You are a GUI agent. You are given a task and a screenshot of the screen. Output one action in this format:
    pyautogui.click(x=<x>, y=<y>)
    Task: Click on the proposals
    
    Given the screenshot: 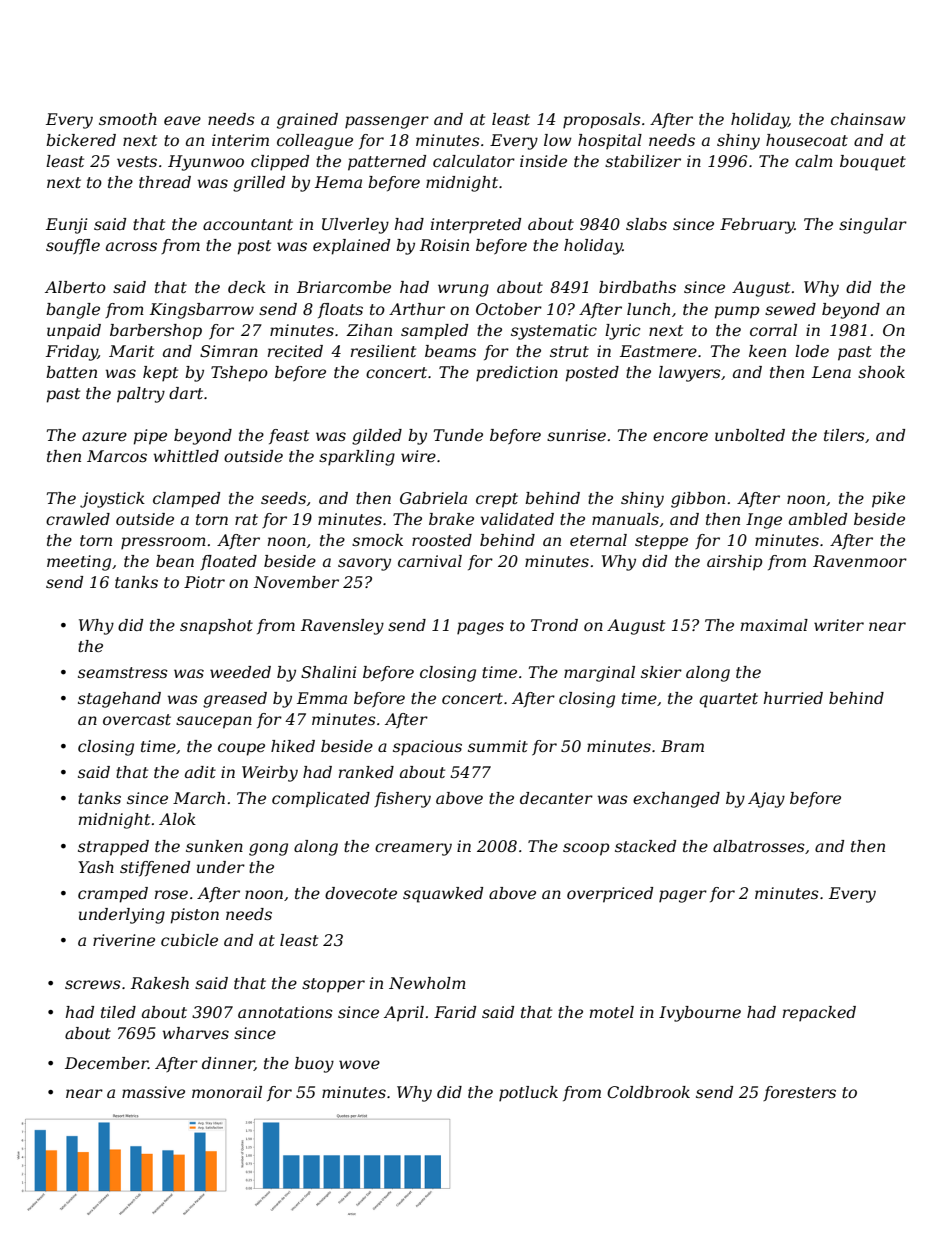 What is the action you would take?
    pyautogui.click(x=602, y=121)
